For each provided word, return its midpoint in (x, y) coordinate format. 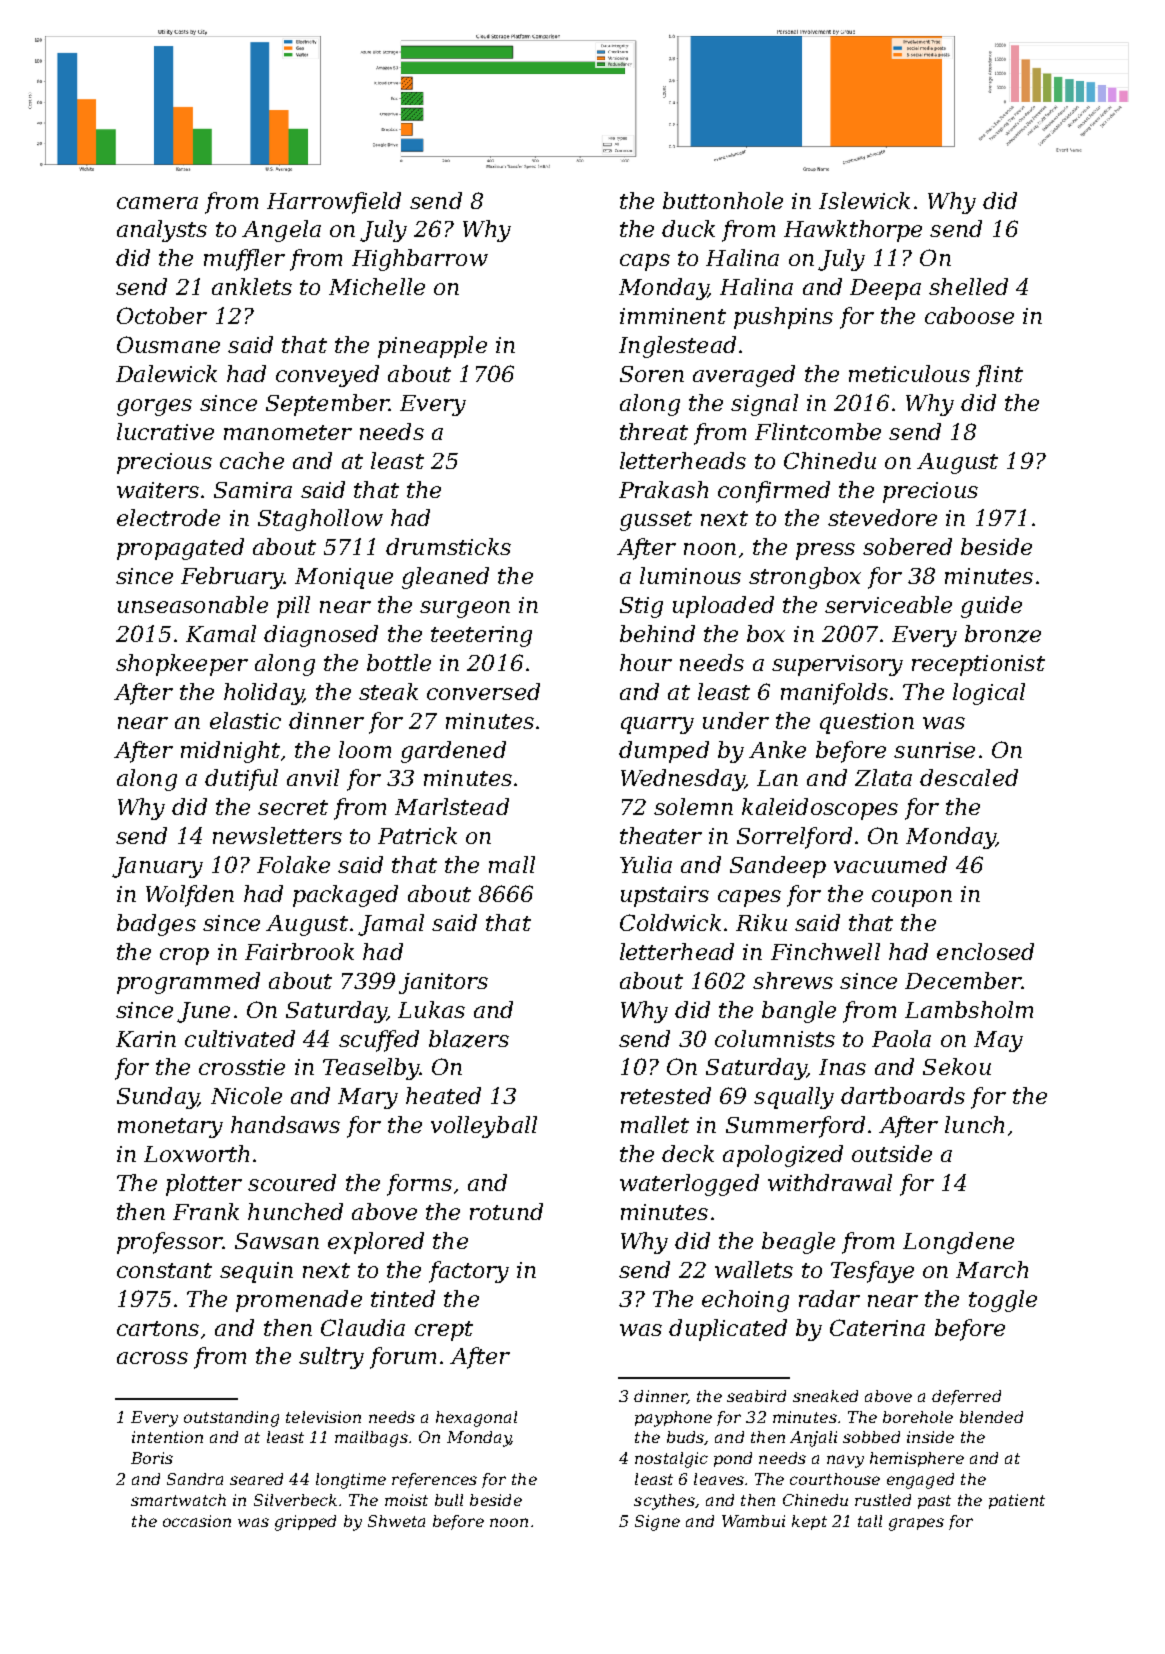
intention (167, 1437)
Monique (344, 578)
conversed (483, 691)
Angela (281, 231)
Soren (652, 374)
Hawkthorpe (853, 231)
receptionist (978, 665)
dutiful (241, 780)
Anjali (813, 1439)
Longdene (958, 1243)
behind (657, 633)
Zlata (883, 777)
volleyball (484, 1127)
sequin (256, 1272)
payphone (673, 1419)
